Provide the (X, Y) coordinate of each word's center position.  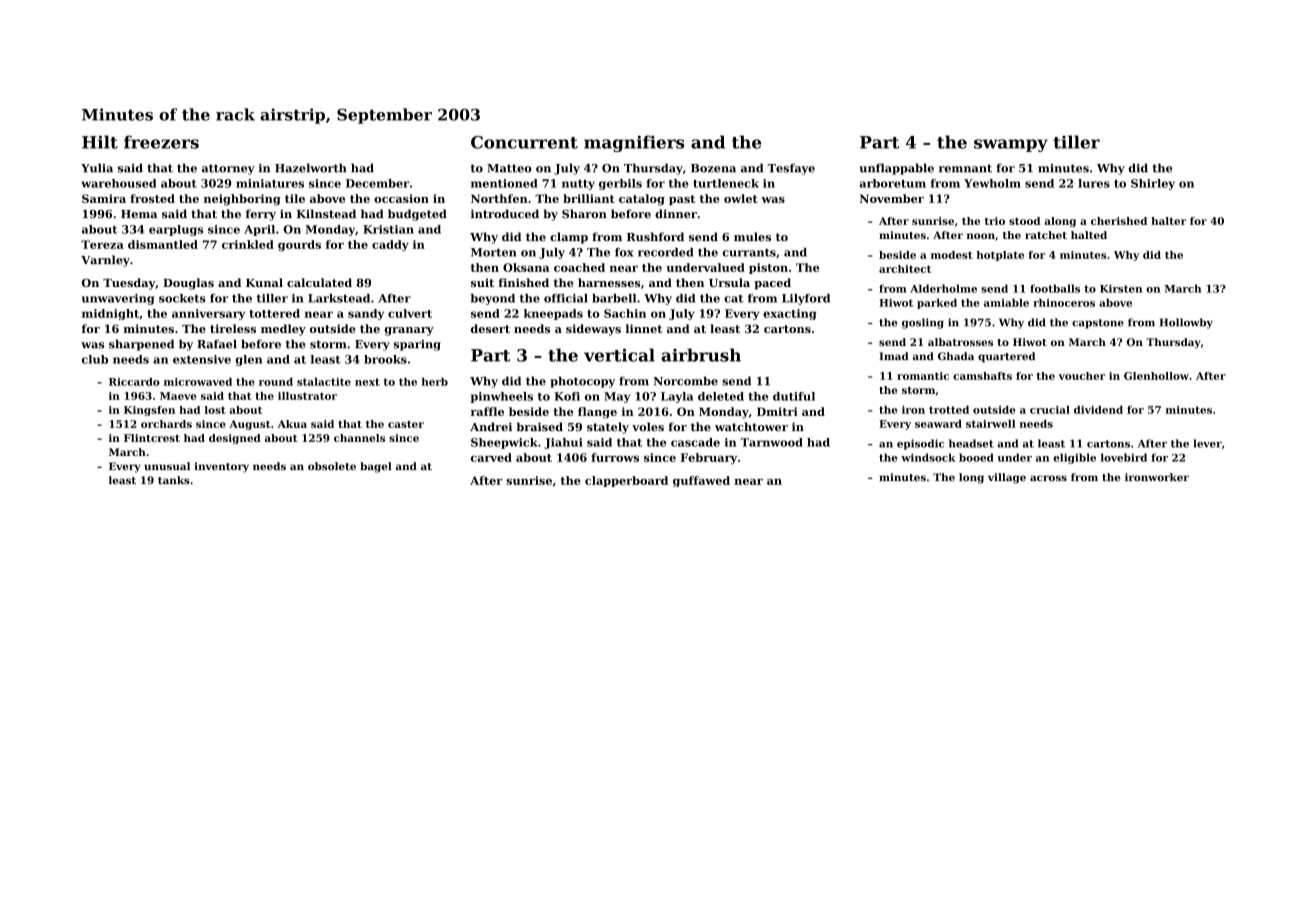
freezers (161, 142)
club (95, 359)
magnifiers (634, 143)
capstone (1098, 324)
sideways (593, 330)
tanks (174, 480)
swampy (1011, 145)
